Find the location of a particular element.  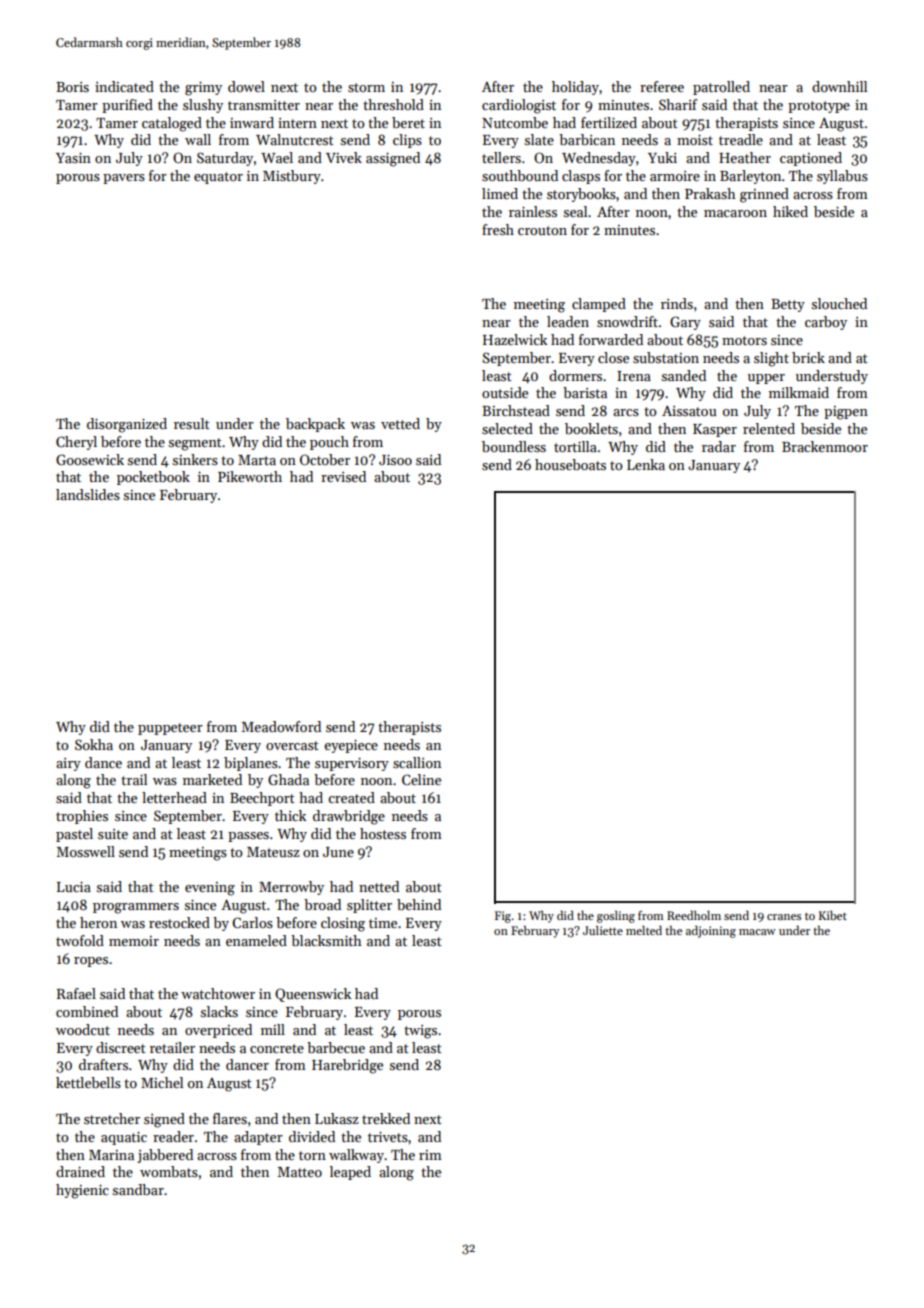

restocked is located at coordinates (179, 922).
